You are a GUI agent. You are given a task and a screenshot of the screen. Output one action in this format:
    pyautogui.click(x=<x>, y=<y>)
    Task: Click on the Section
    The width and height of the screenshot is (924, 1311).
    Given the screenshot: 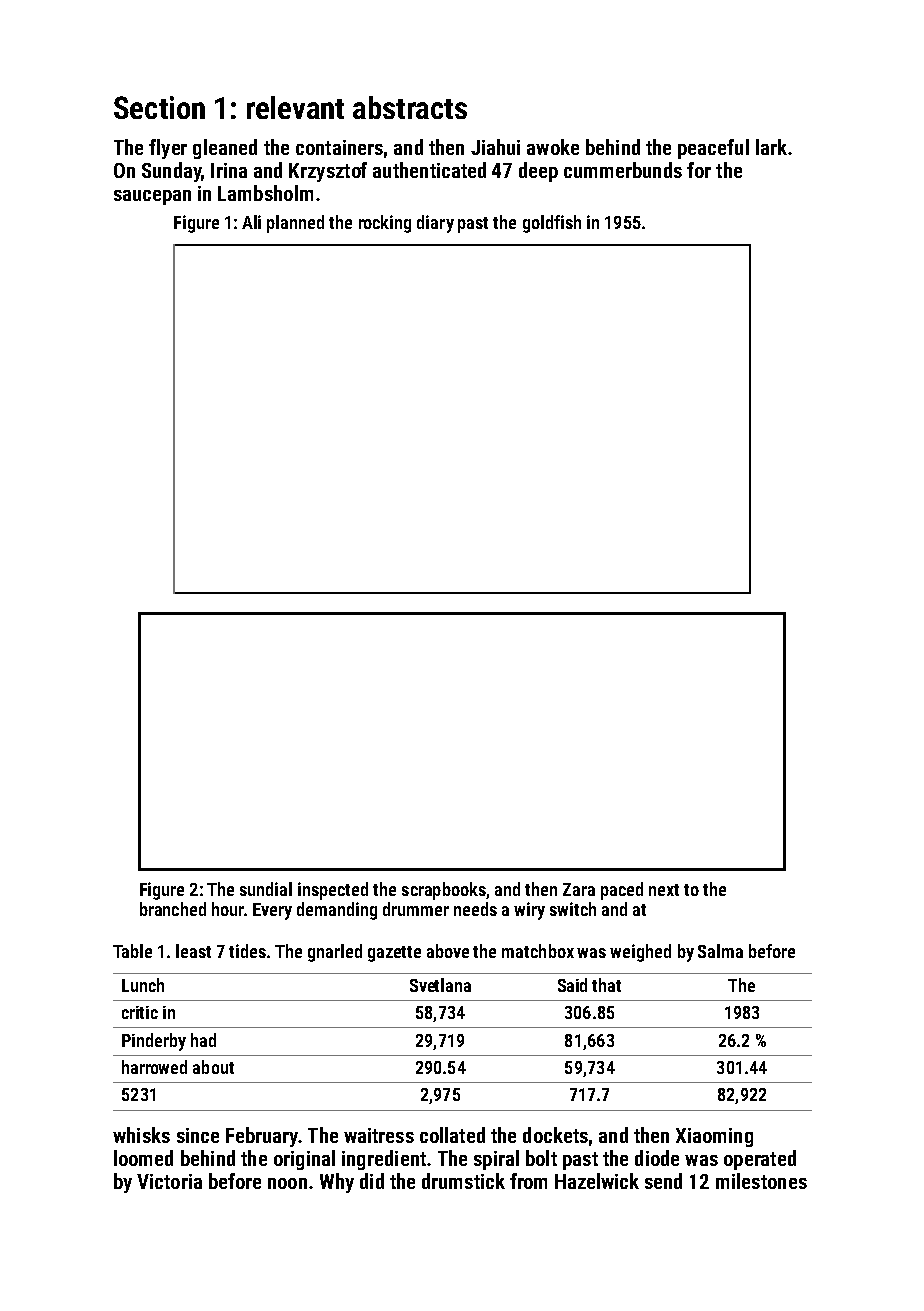 What is the action you would take?
    pyautogui.click(x=159, y=107)
